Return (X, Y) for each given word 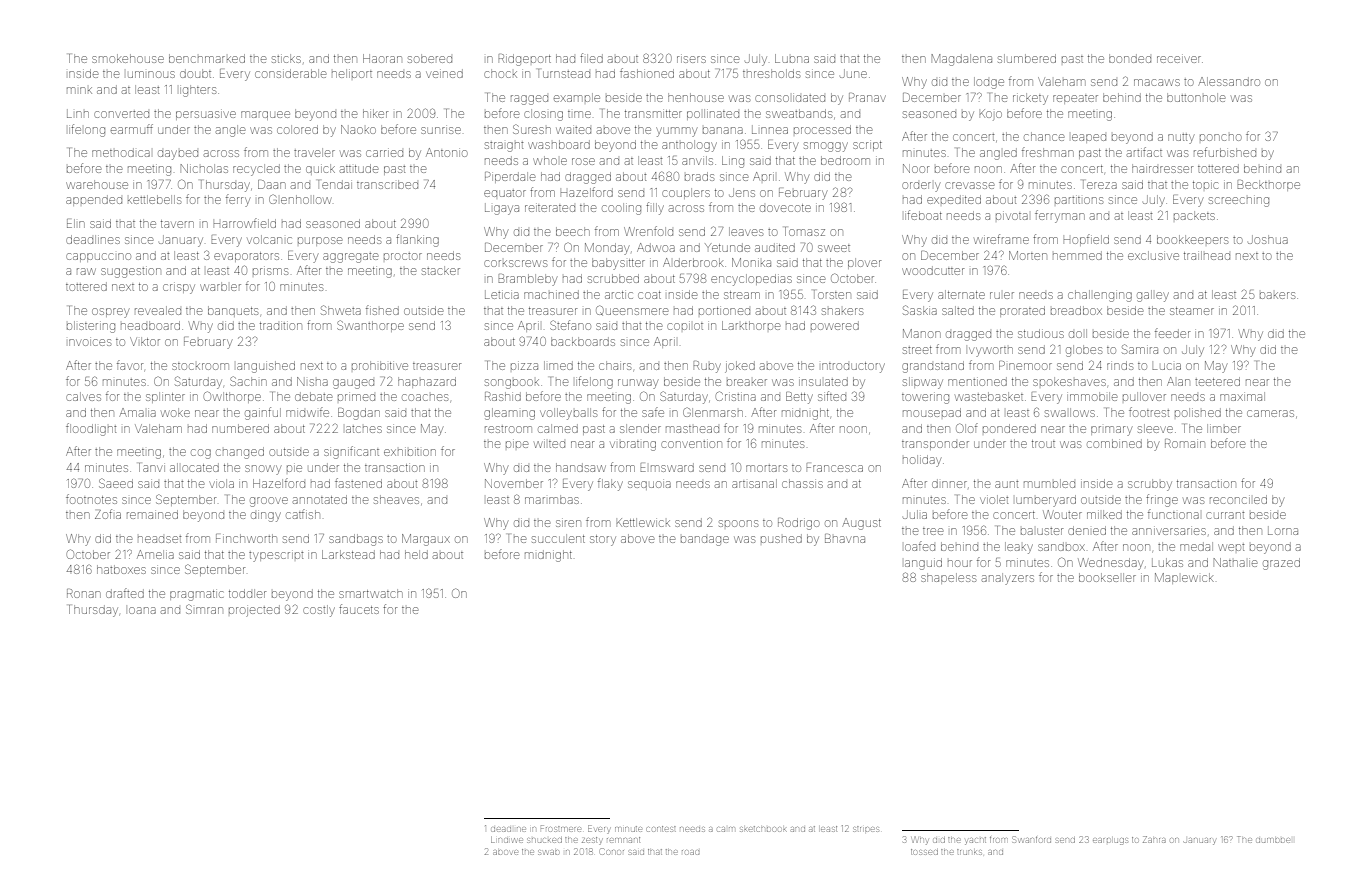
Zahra (1154, 839)
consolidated (790, 98)
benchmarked (207, 58)
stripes (866, 829)
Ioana (142, 610)
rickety (1030, 100)
